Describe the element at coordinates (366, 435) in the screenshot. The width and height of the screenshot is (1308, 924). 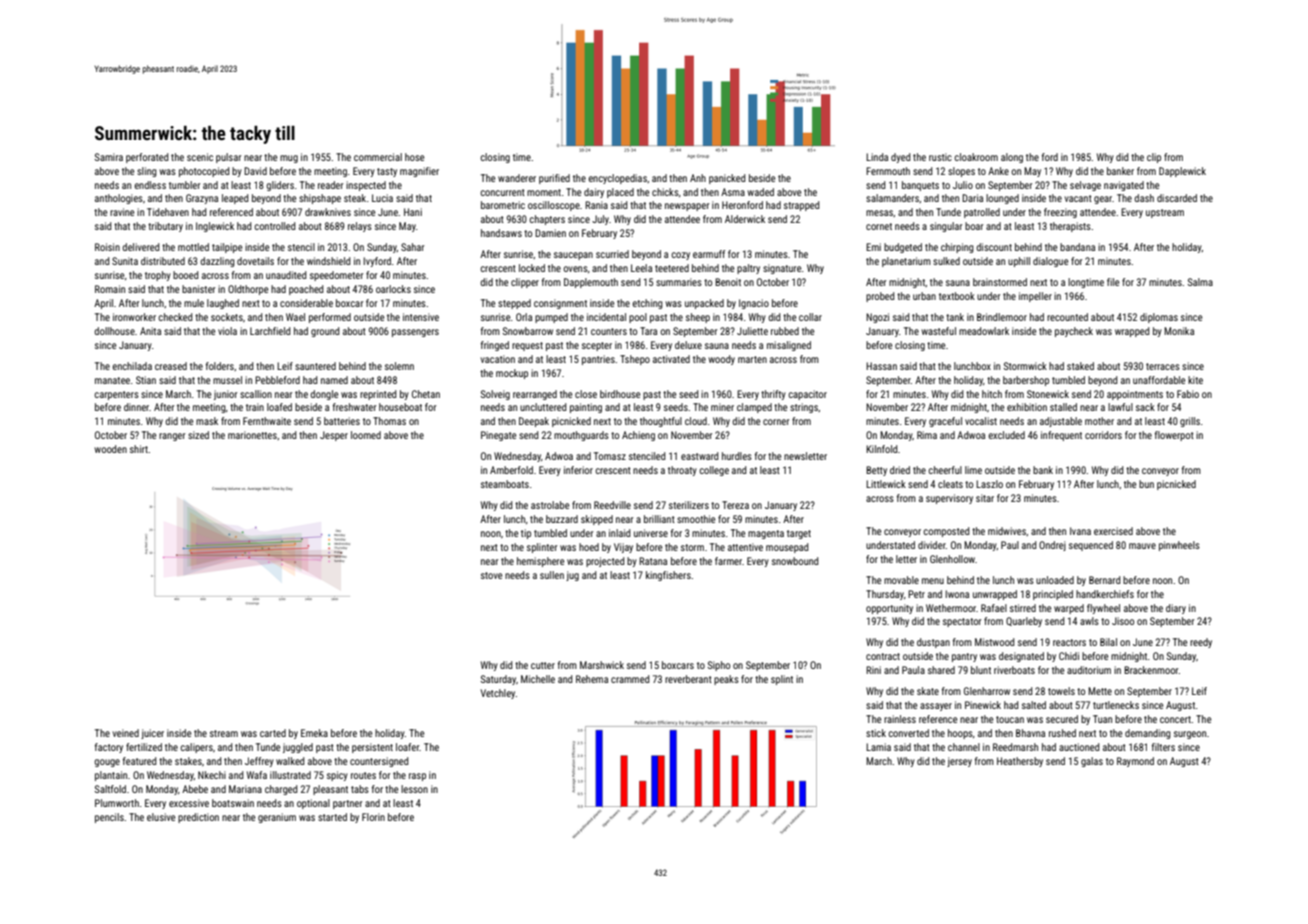
I see `loomed` at that location.
